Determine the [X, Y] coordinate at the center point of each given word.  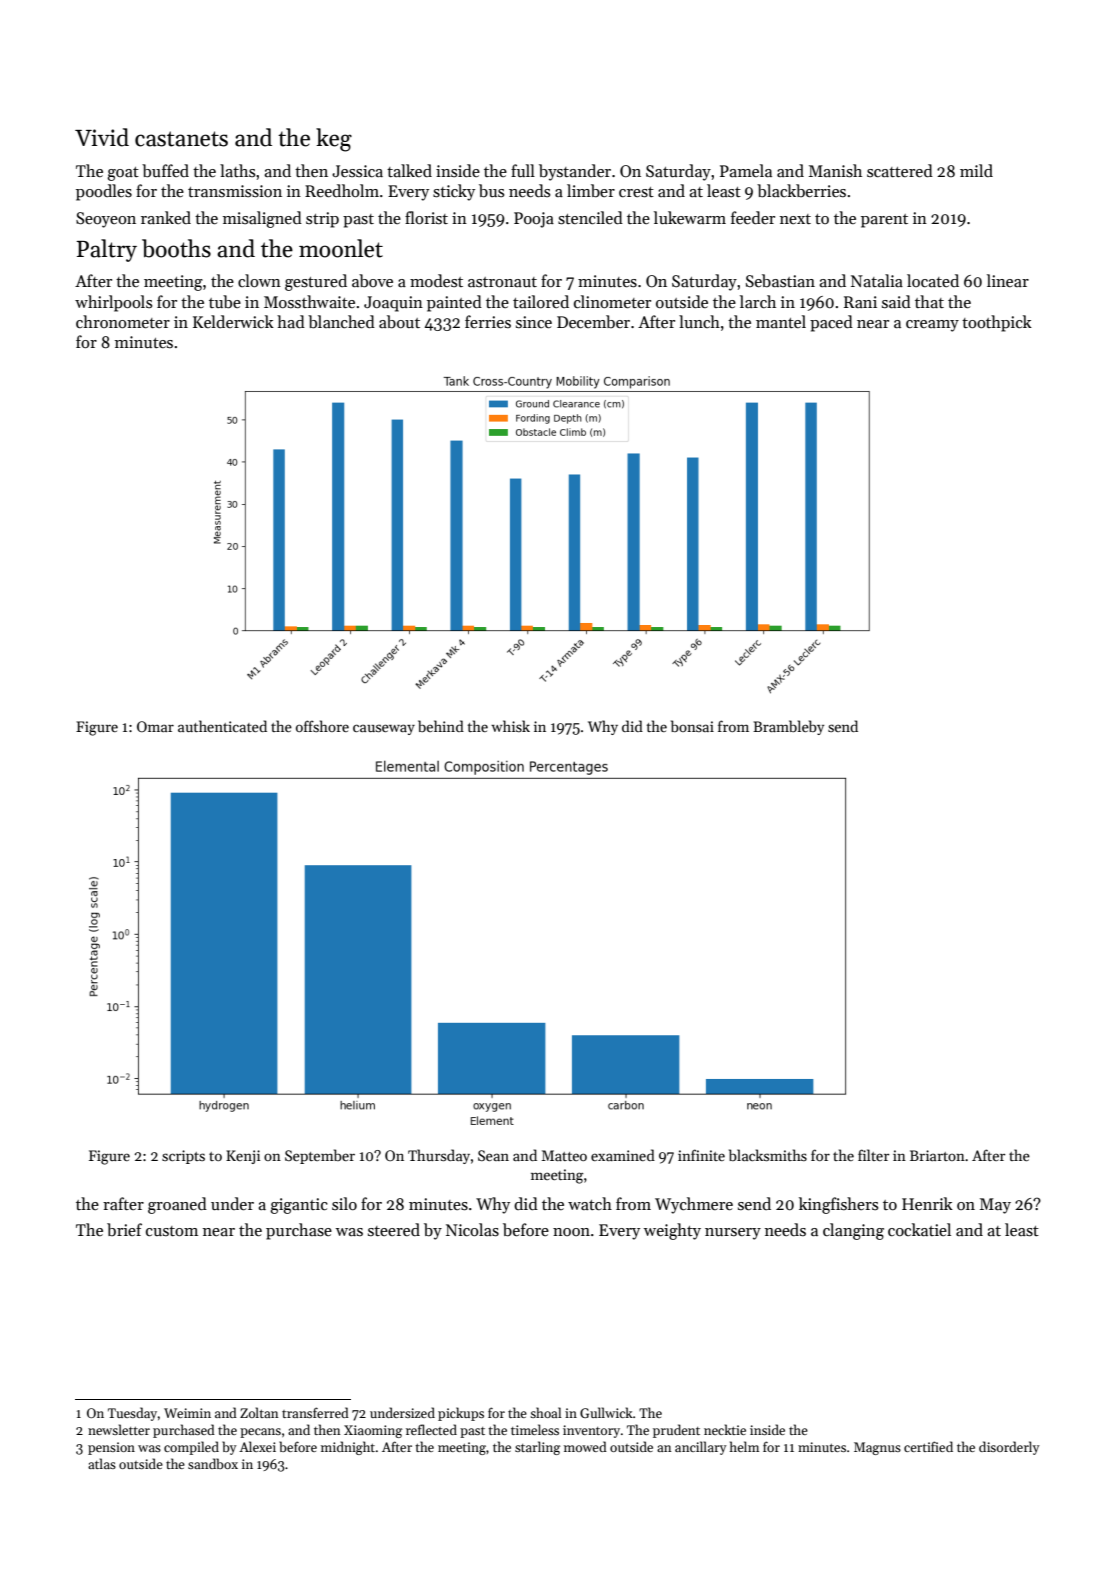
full [523, 170]
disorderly [1009, 1448]
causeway [384, 729]
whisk [510, 726]
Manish [835, 171]
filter [874, 1155]
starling [537, 1448]
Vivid [102, 137]
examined [623, 1155]
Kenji [243, 1157]
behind [441, 726]
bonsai [692, 726]
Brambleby [788, 727]
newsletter [119, 1429]
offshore [322, 726]
